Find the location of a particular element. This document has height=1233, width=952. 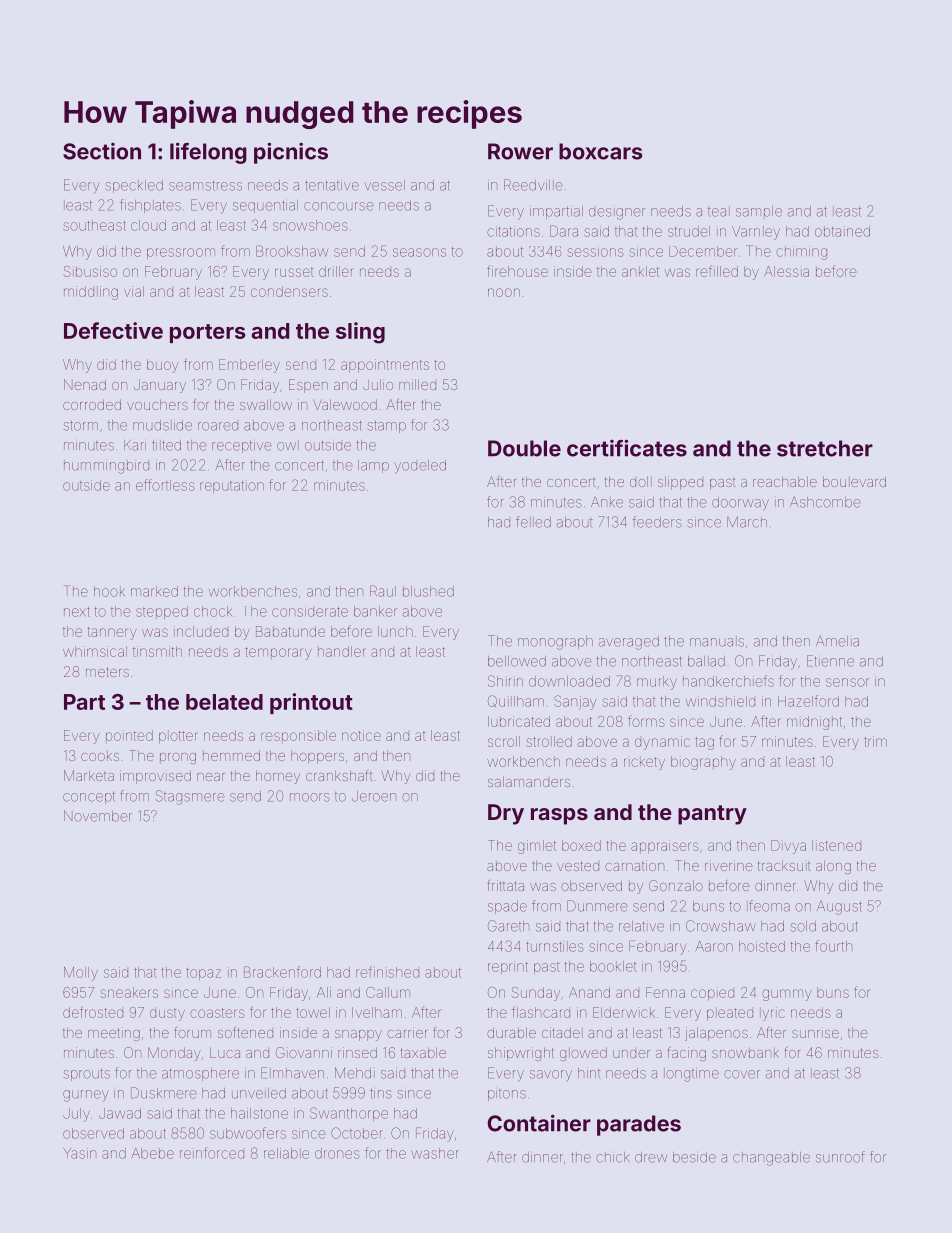

March is located at coordinates (747, 522).
